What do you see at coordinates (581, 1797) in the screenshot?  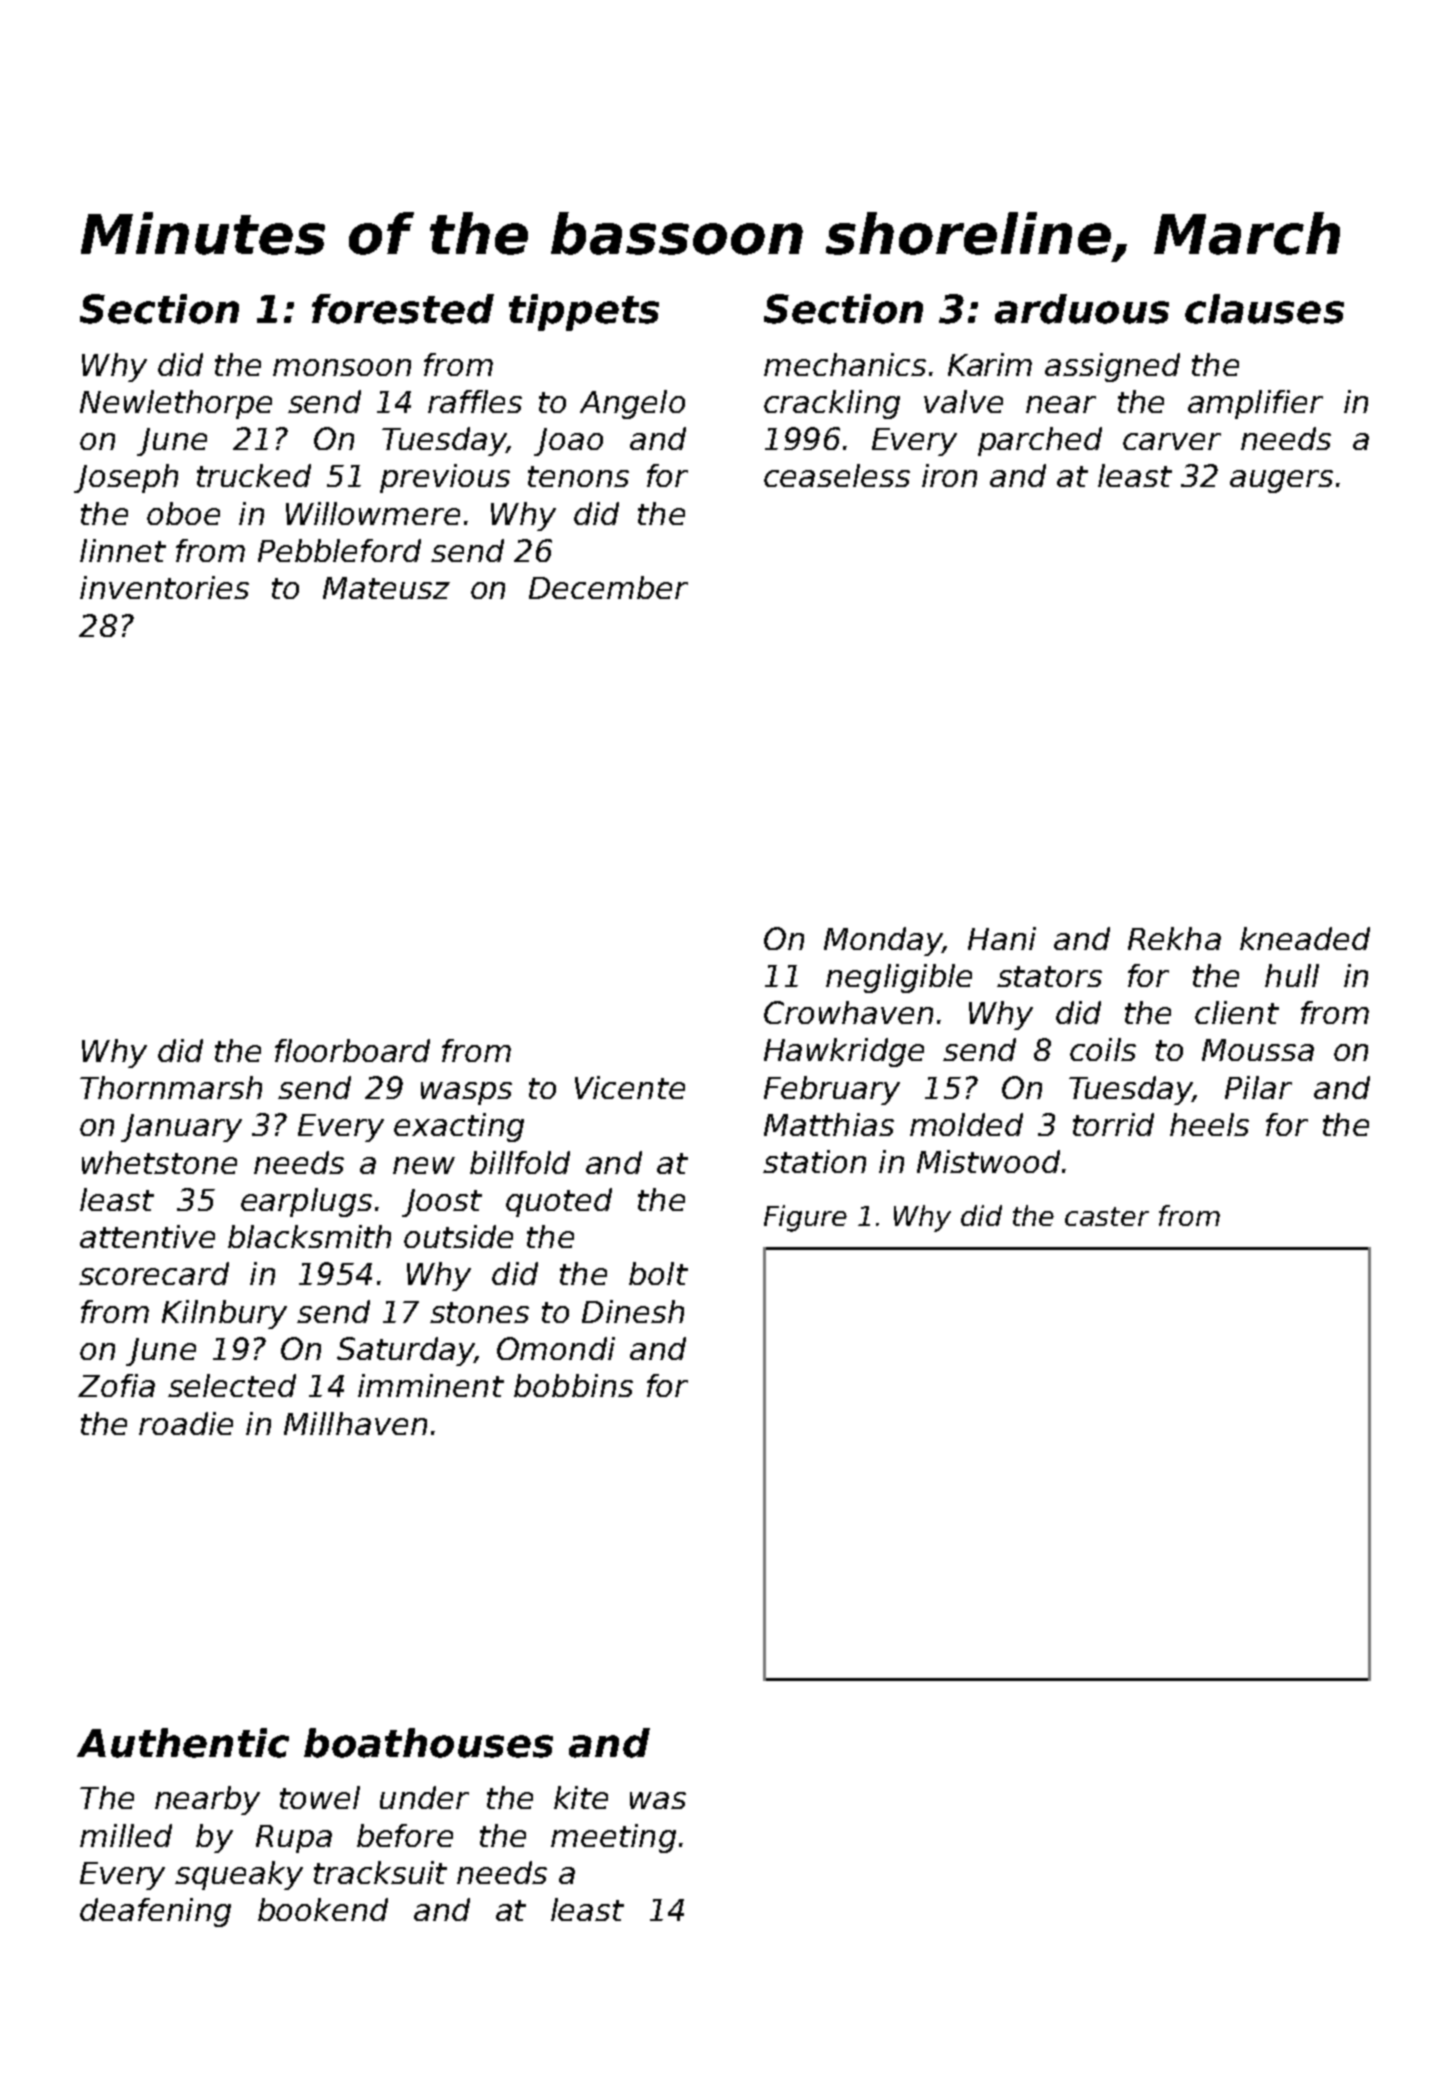 I see `kite` at bounding box center [581, 1797].
